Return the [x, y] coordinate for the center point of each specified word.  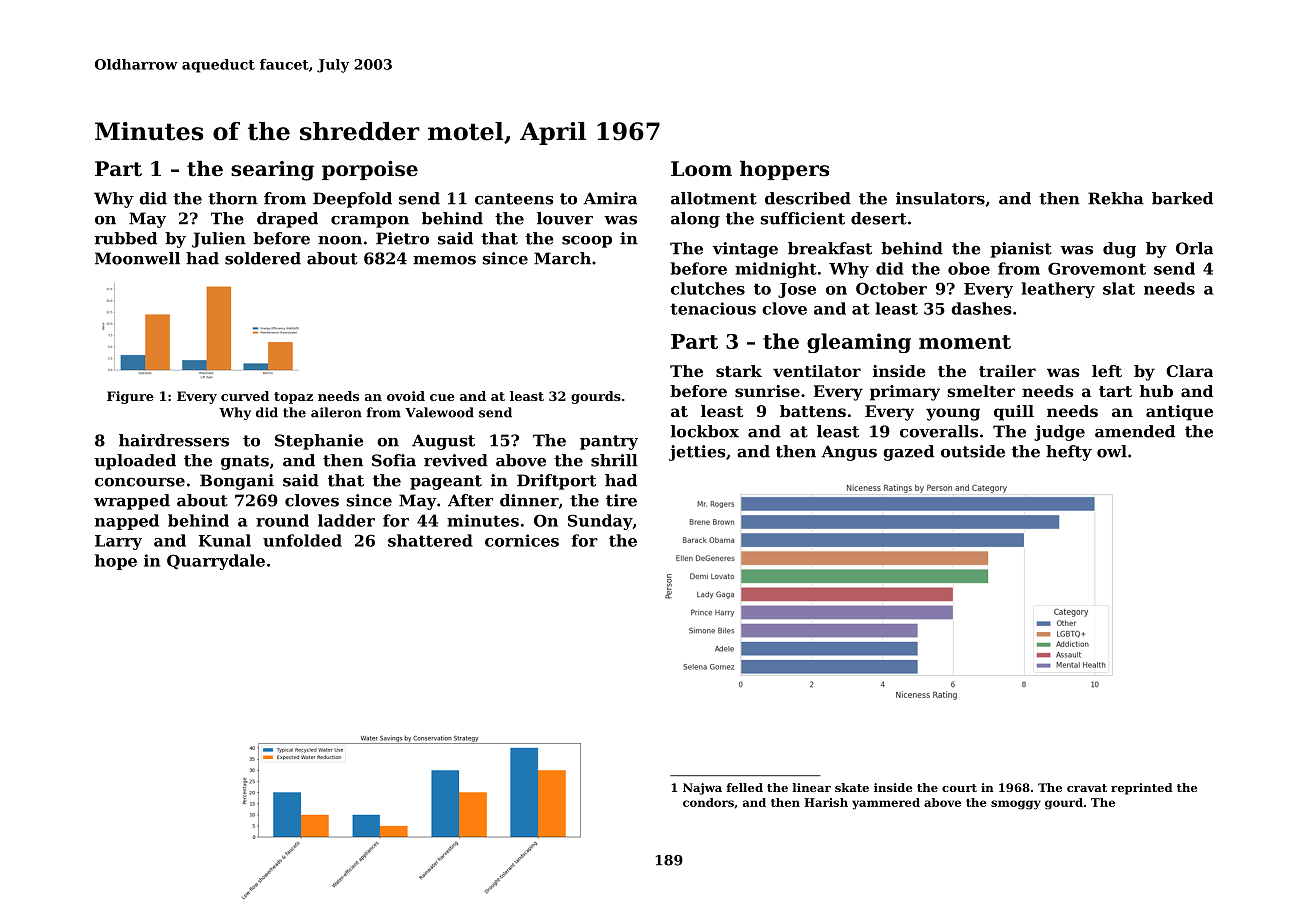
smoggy [1016, 805]
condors [708, 802]
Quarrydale [216, 562]
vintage [745, 250]
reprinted [1141, 789]
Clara [1189, 371]
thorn [233, 198]
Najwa [702, 789]
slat [1119, 288]
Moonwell [137, 258]
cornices [522, 540]
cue [442, 397]
